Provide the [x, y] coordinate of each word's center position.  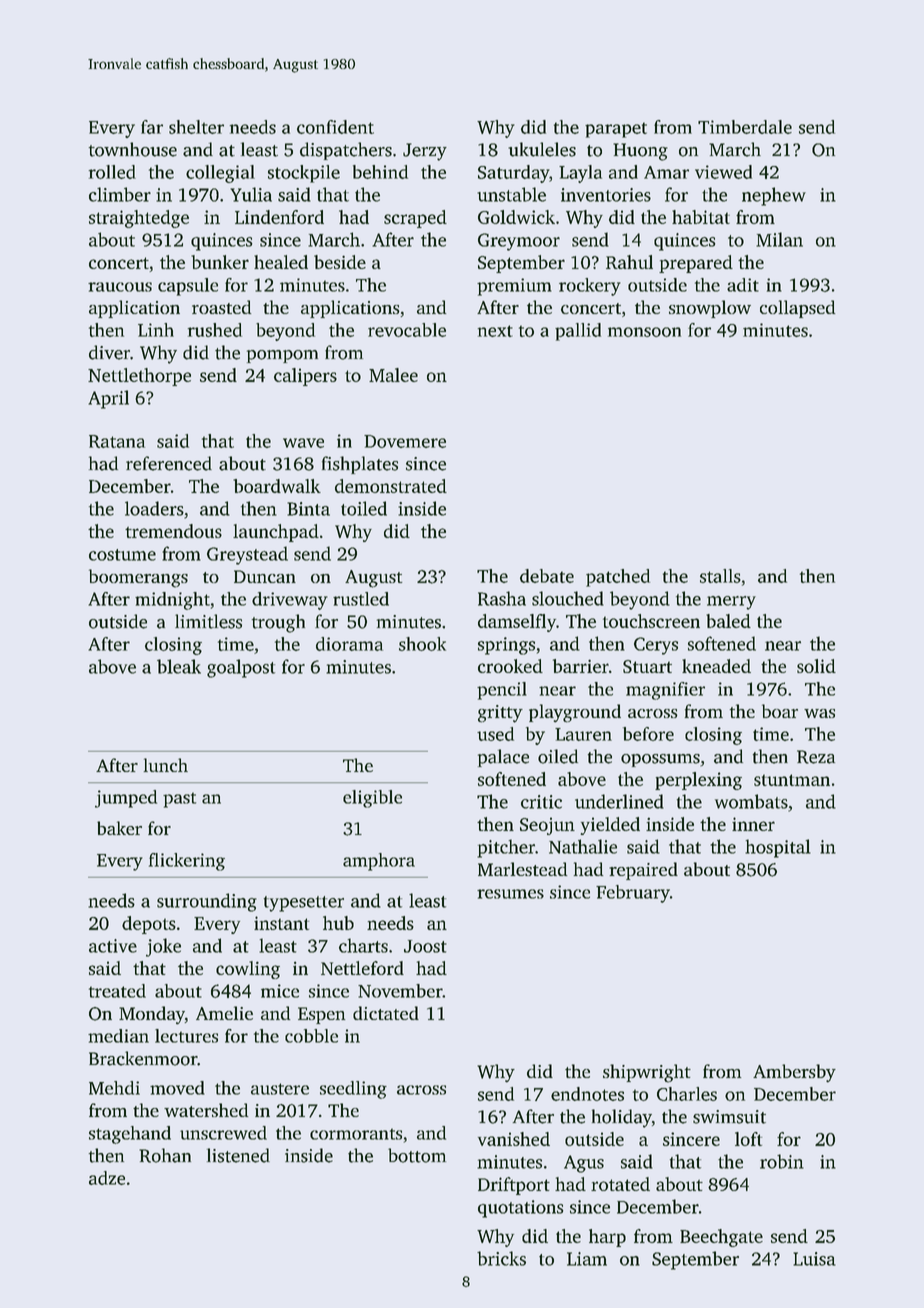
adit [743, 285]
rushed [214, 330]
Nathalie [583, 846]
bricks [501, 1258]
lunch [166, 765]
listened [238, 1155]
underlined [619, 801]
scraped [415, 219]
